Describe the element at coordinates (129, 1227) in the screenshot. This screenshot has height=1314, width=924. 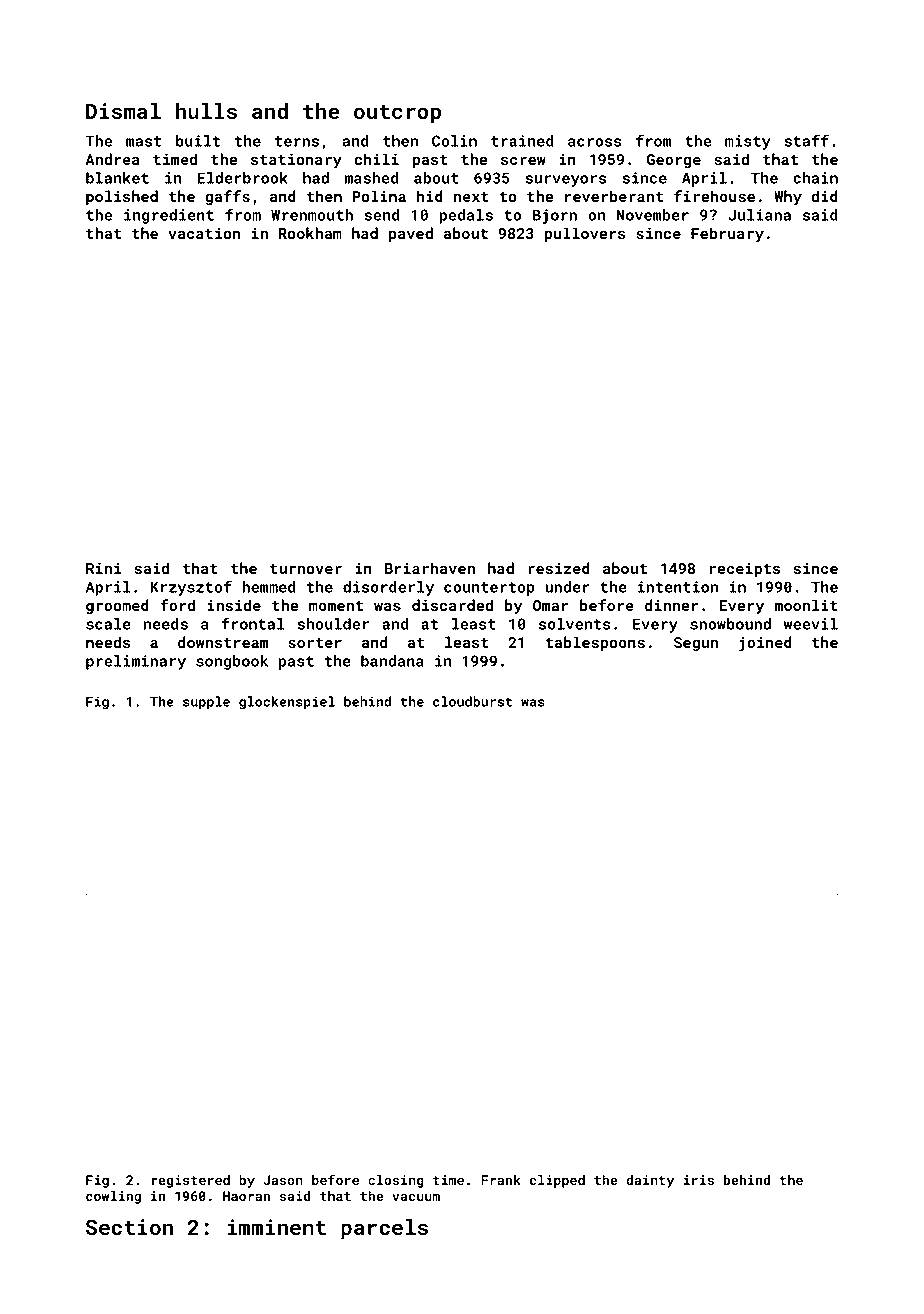
I see `Section` at that location.
